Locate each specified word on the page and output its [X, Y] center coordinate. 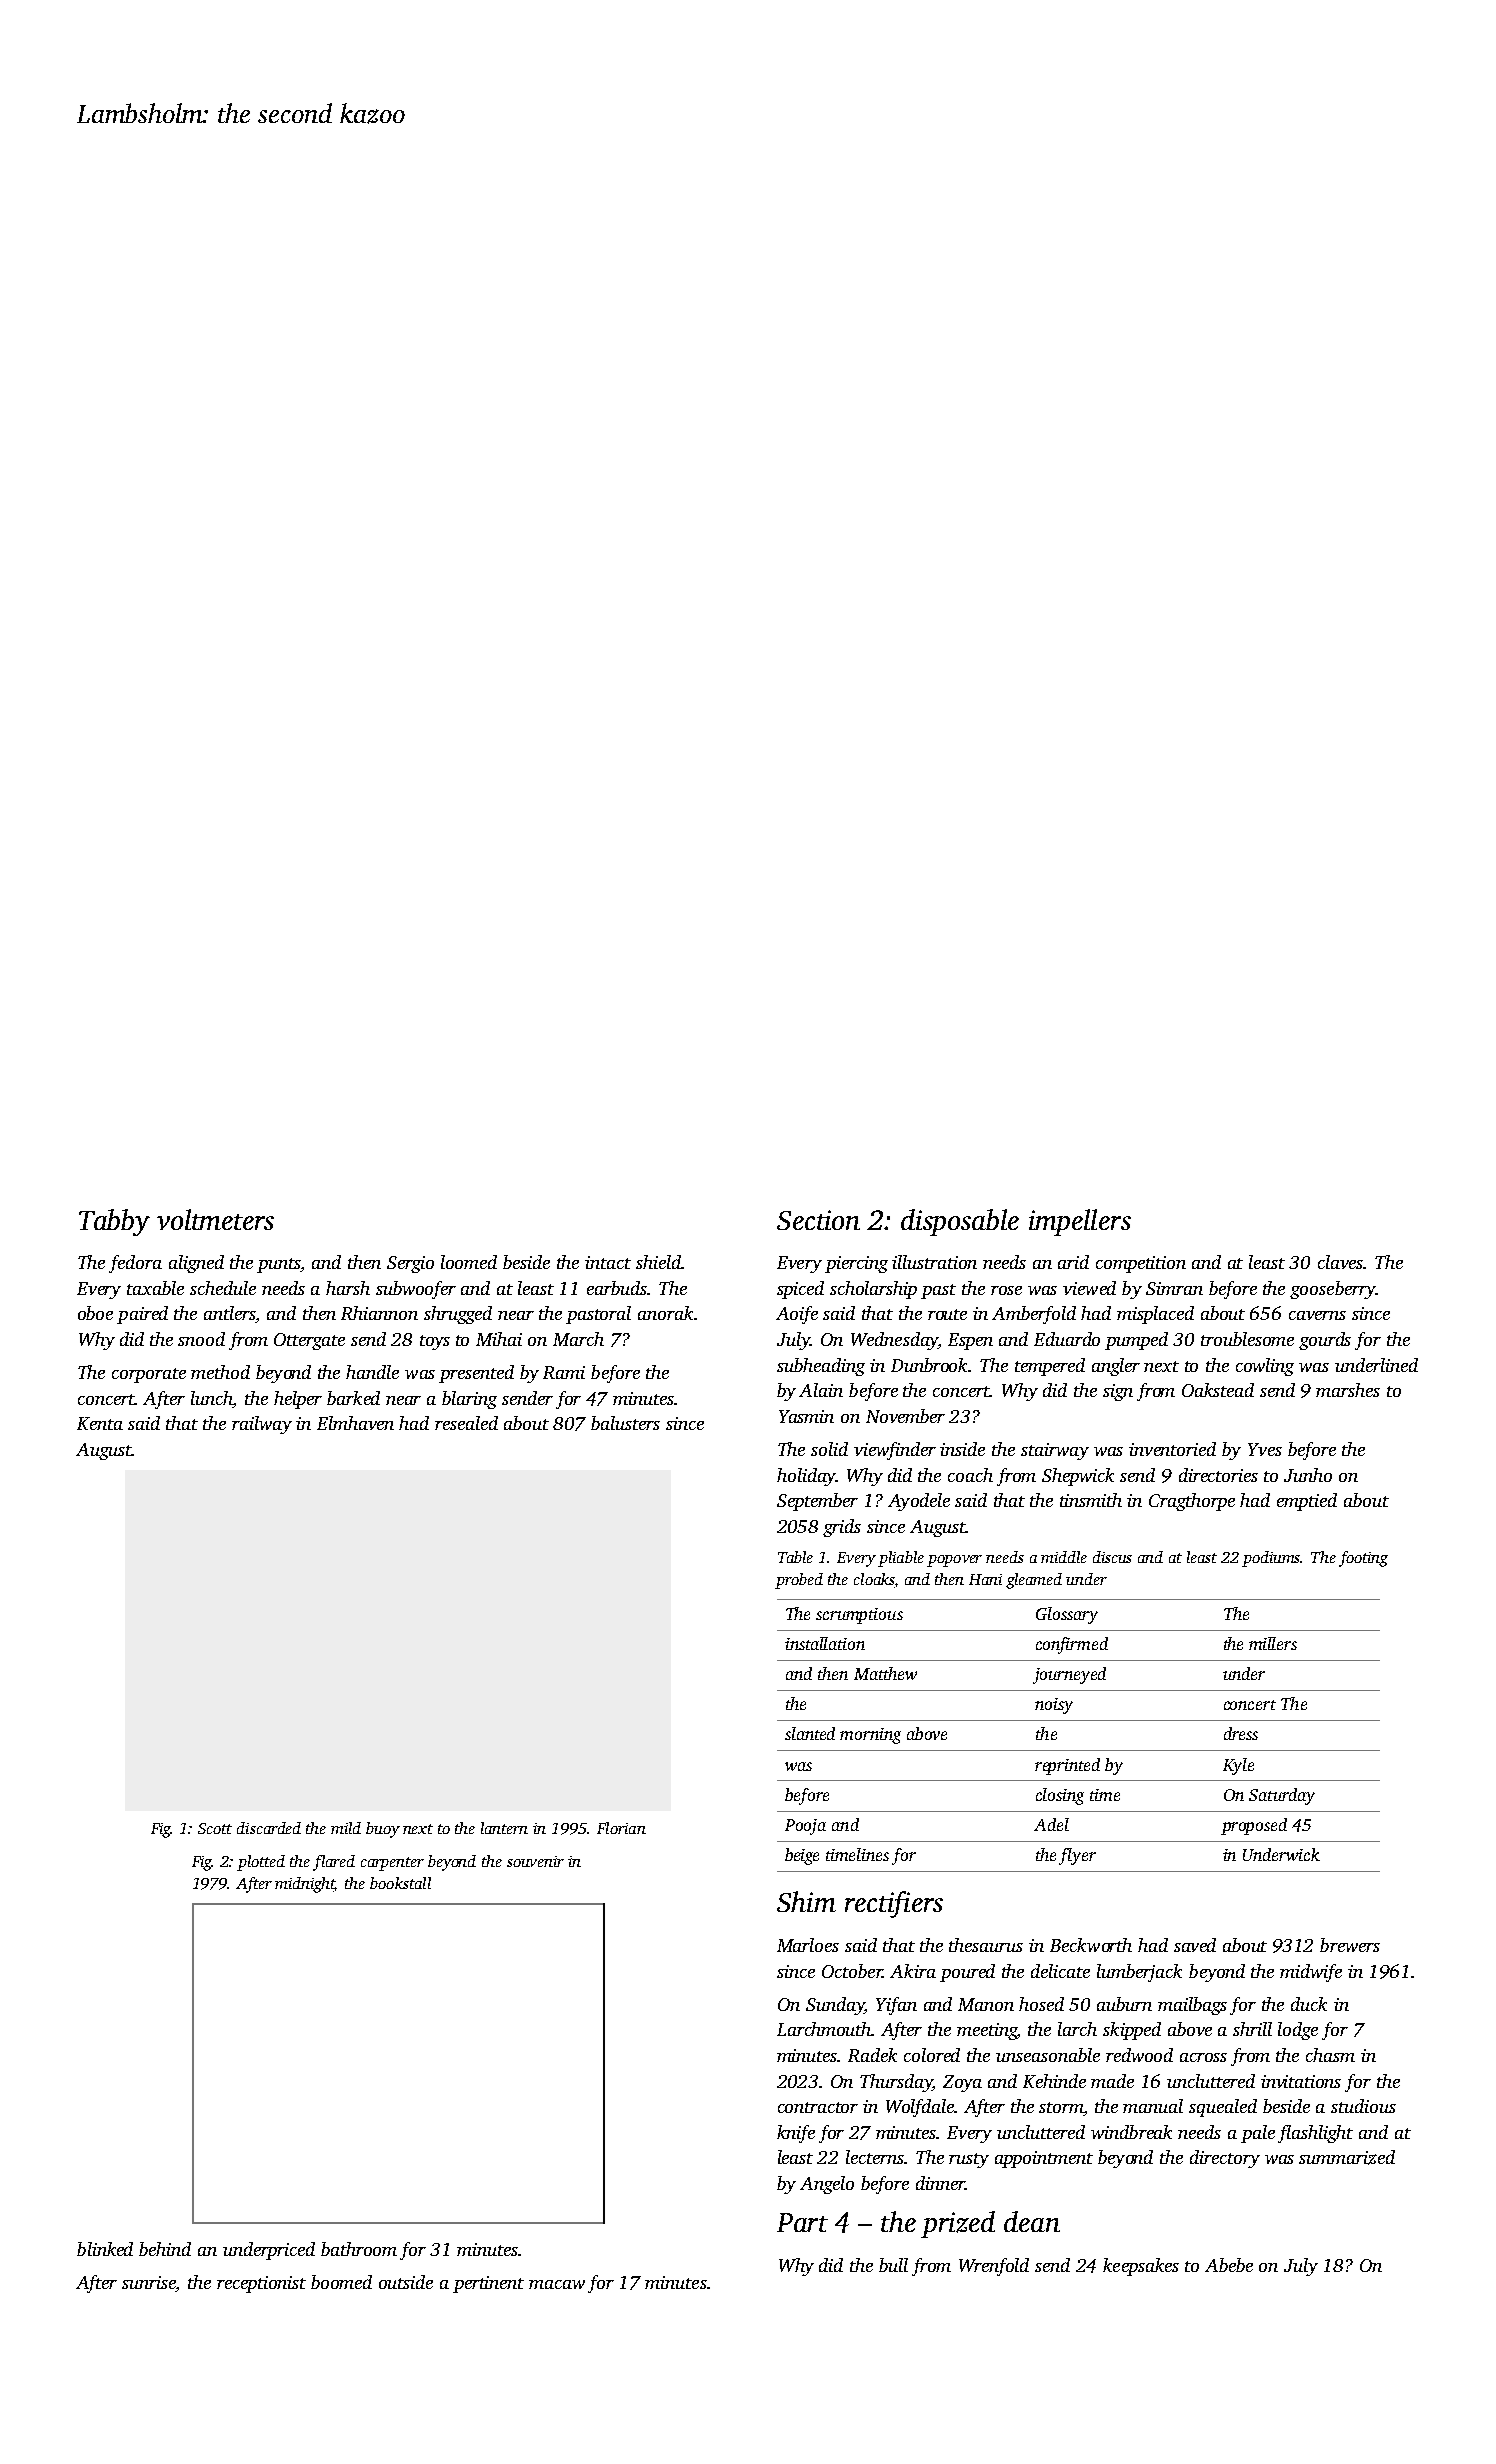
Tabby [114, 1222]
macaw [557, 2284]
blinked [105, 2249]
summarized [1347, 2157]
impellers [1080, 1222]
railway [262, 1425]
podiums [1271, 1559]
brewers [1350, 1945]
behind [165, 2249]
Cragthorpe [1192, 1502]
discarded [269, 1828]
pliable [901, 1559]
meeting [987, 2031]
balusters [625, 1423]
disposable [960, 1222]
